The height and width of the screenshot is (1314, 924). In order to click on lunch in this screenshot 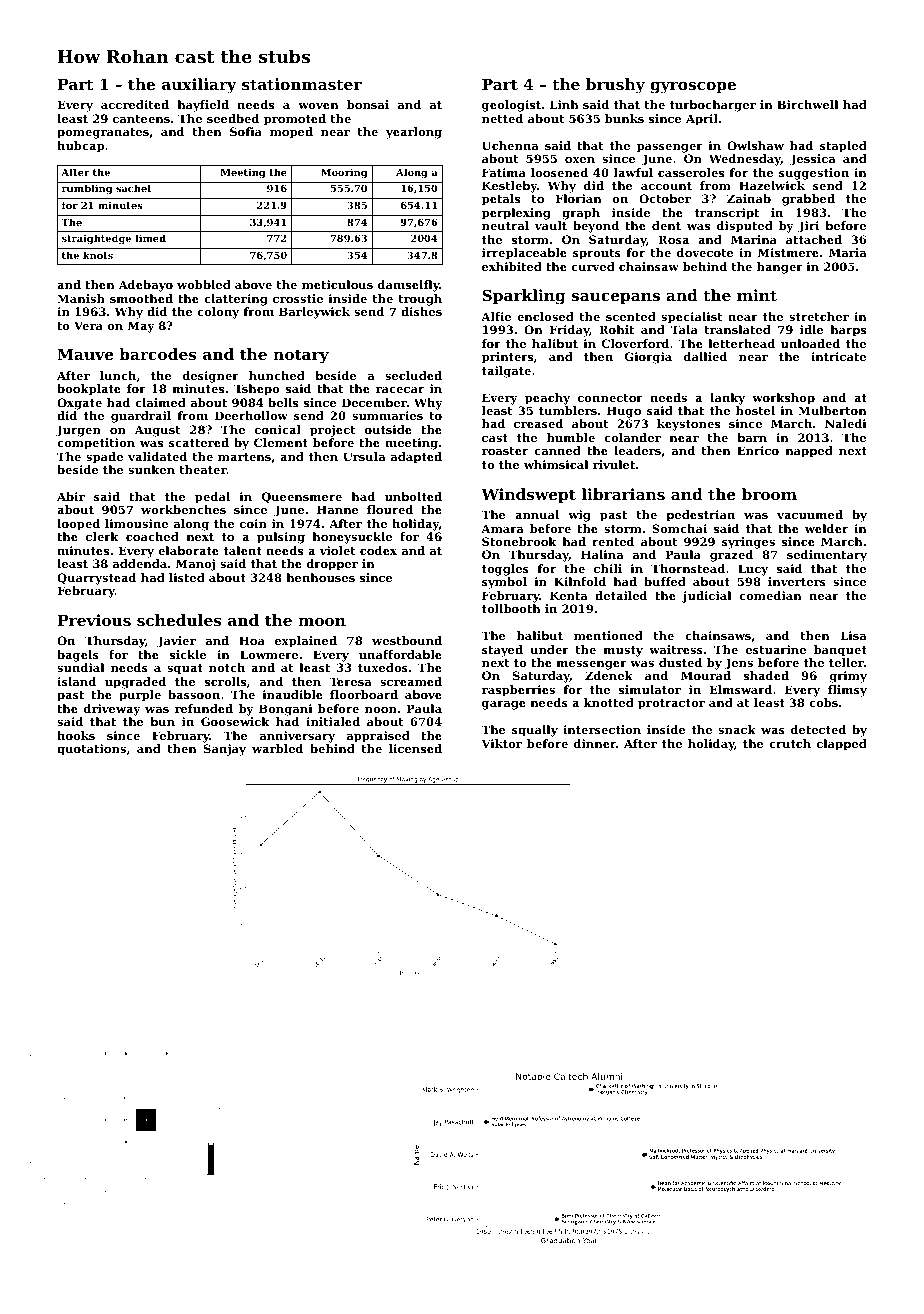, I will do `click(118, 375)`.
